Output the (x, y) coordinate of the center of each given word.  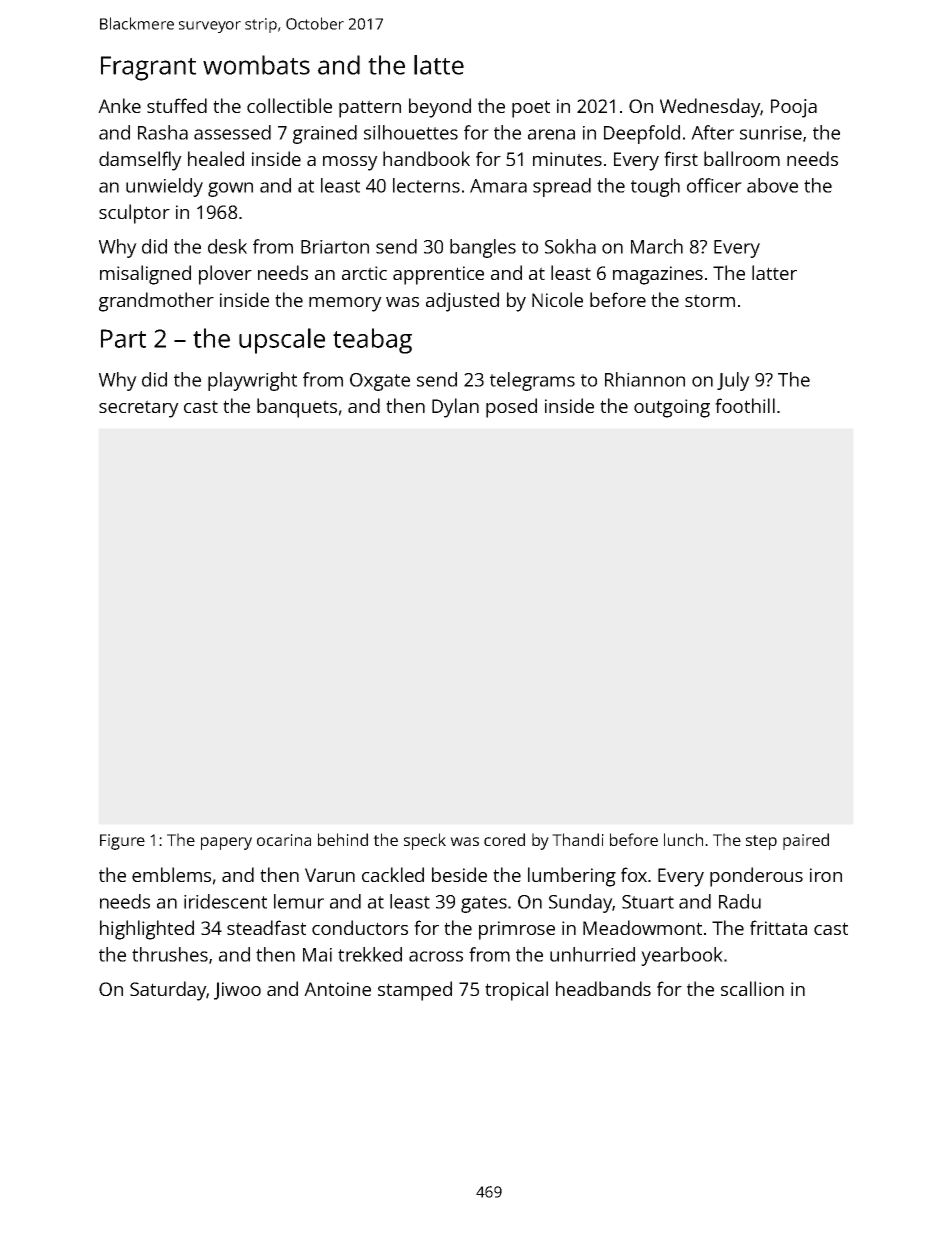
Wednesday (710, 108)
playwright (252, 381)
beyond (440, 108)
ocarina (284, 840)
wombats (256, 65)
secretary (139, 409)
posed (511, 408)
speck (425, 841)
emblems (171, 874)
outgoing (672, 408)
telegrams (532, 381)
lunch (683, 839)
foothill (745, 405)
